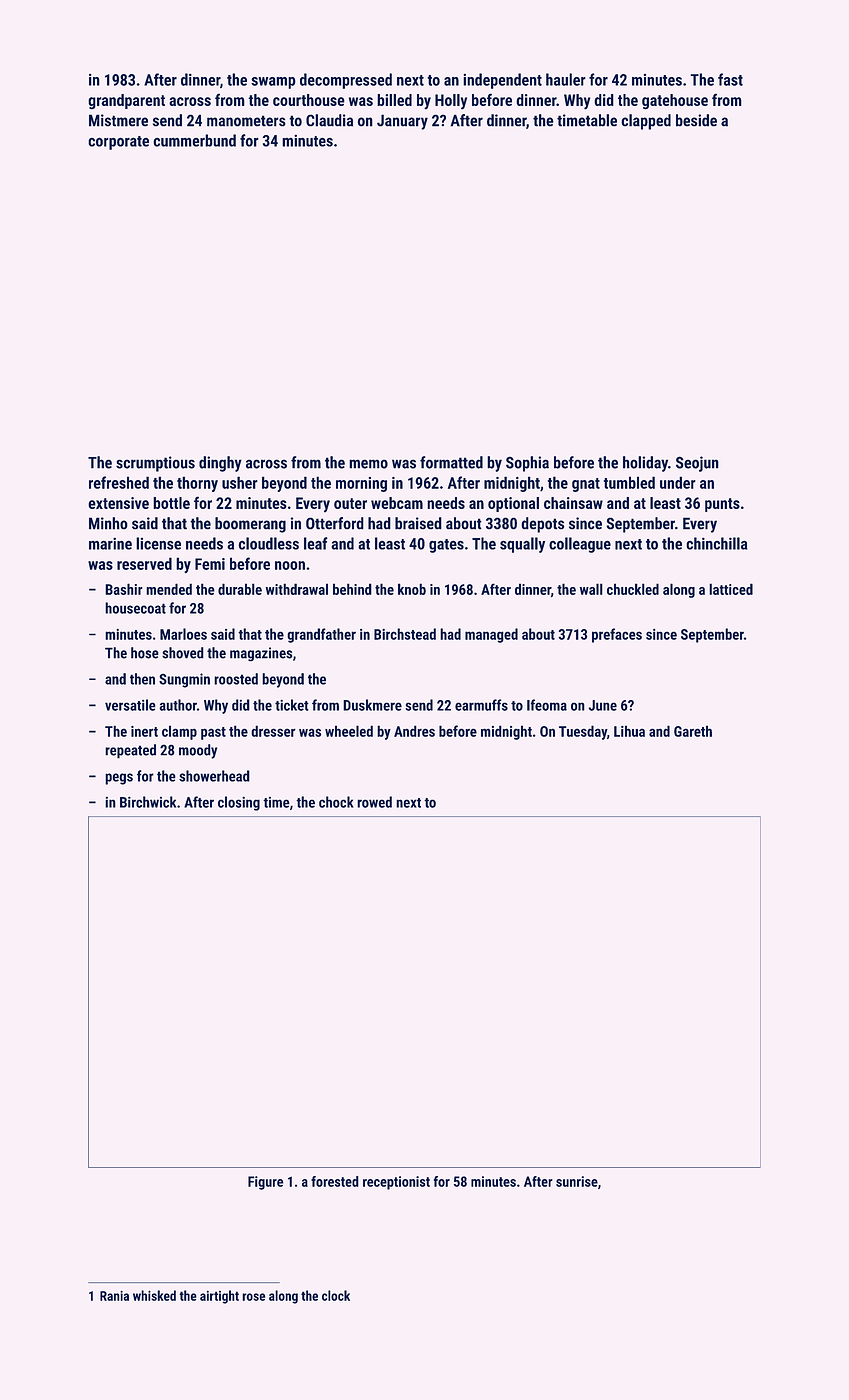 The width and height of the screenshot is (849, 1400). What do you see at coordinates (405, 634) in the screenshot?
I see `Birchstead` at bounding box center [405, 634].
